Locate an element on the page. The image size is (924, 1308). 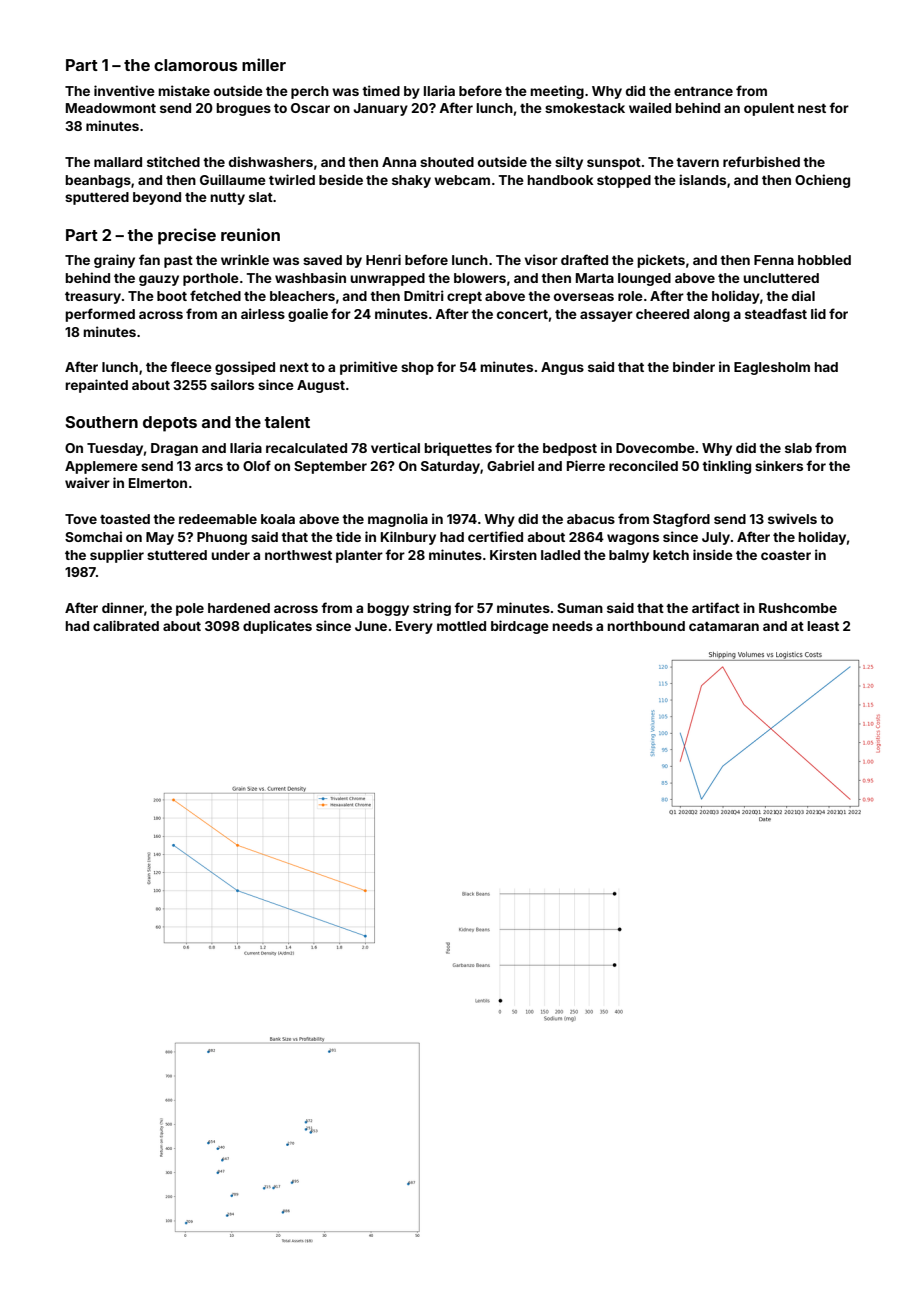
entrance is located at coordinates (703, 91).
